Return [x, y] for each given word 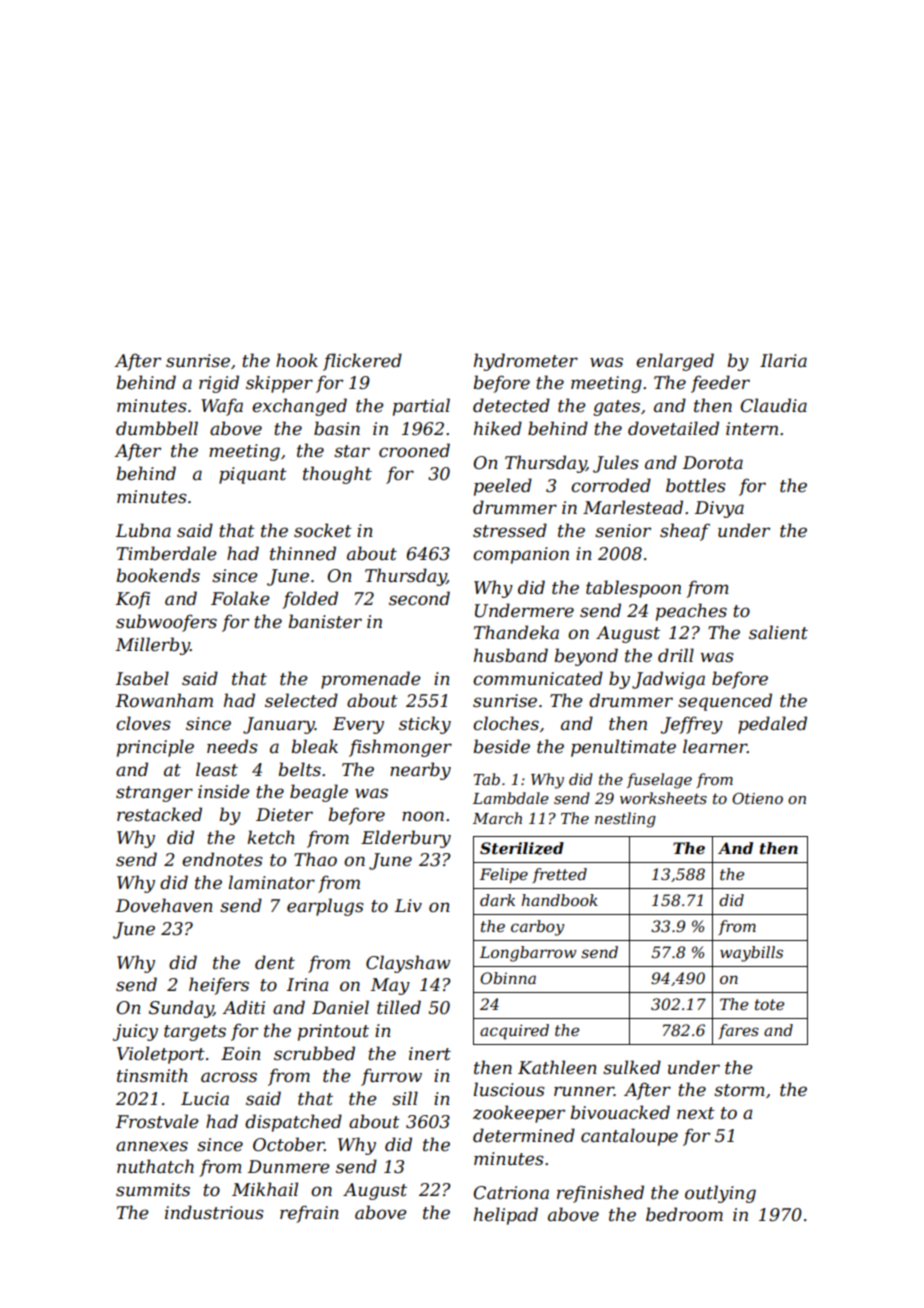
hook [297, 360]
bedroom [684, 1214]
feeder [720, 384]
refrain [309, 1214]
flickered [362, 362]
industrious [214, 1212]
